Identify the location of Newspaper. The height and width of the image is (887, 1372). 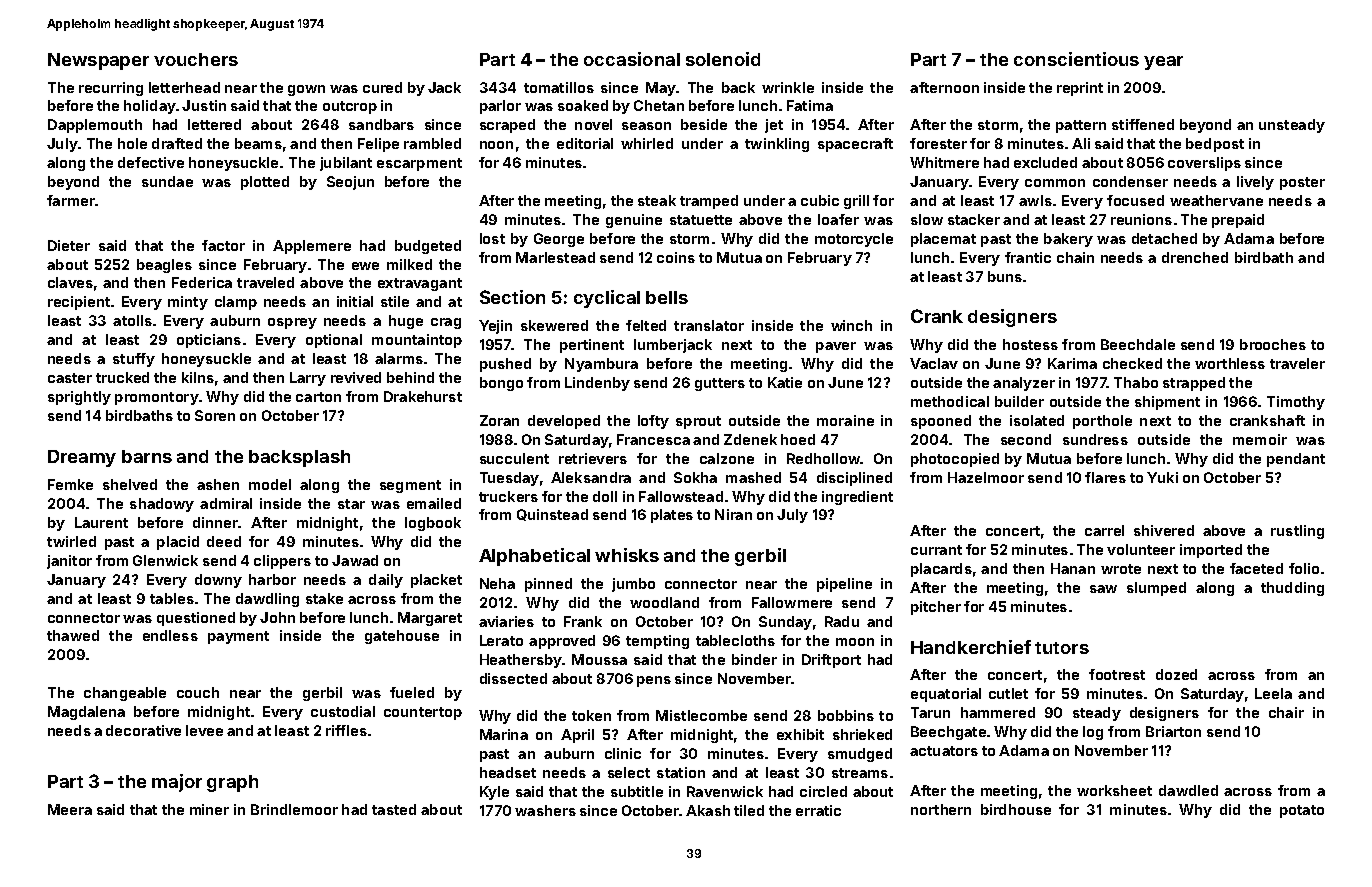
(98, 61).
